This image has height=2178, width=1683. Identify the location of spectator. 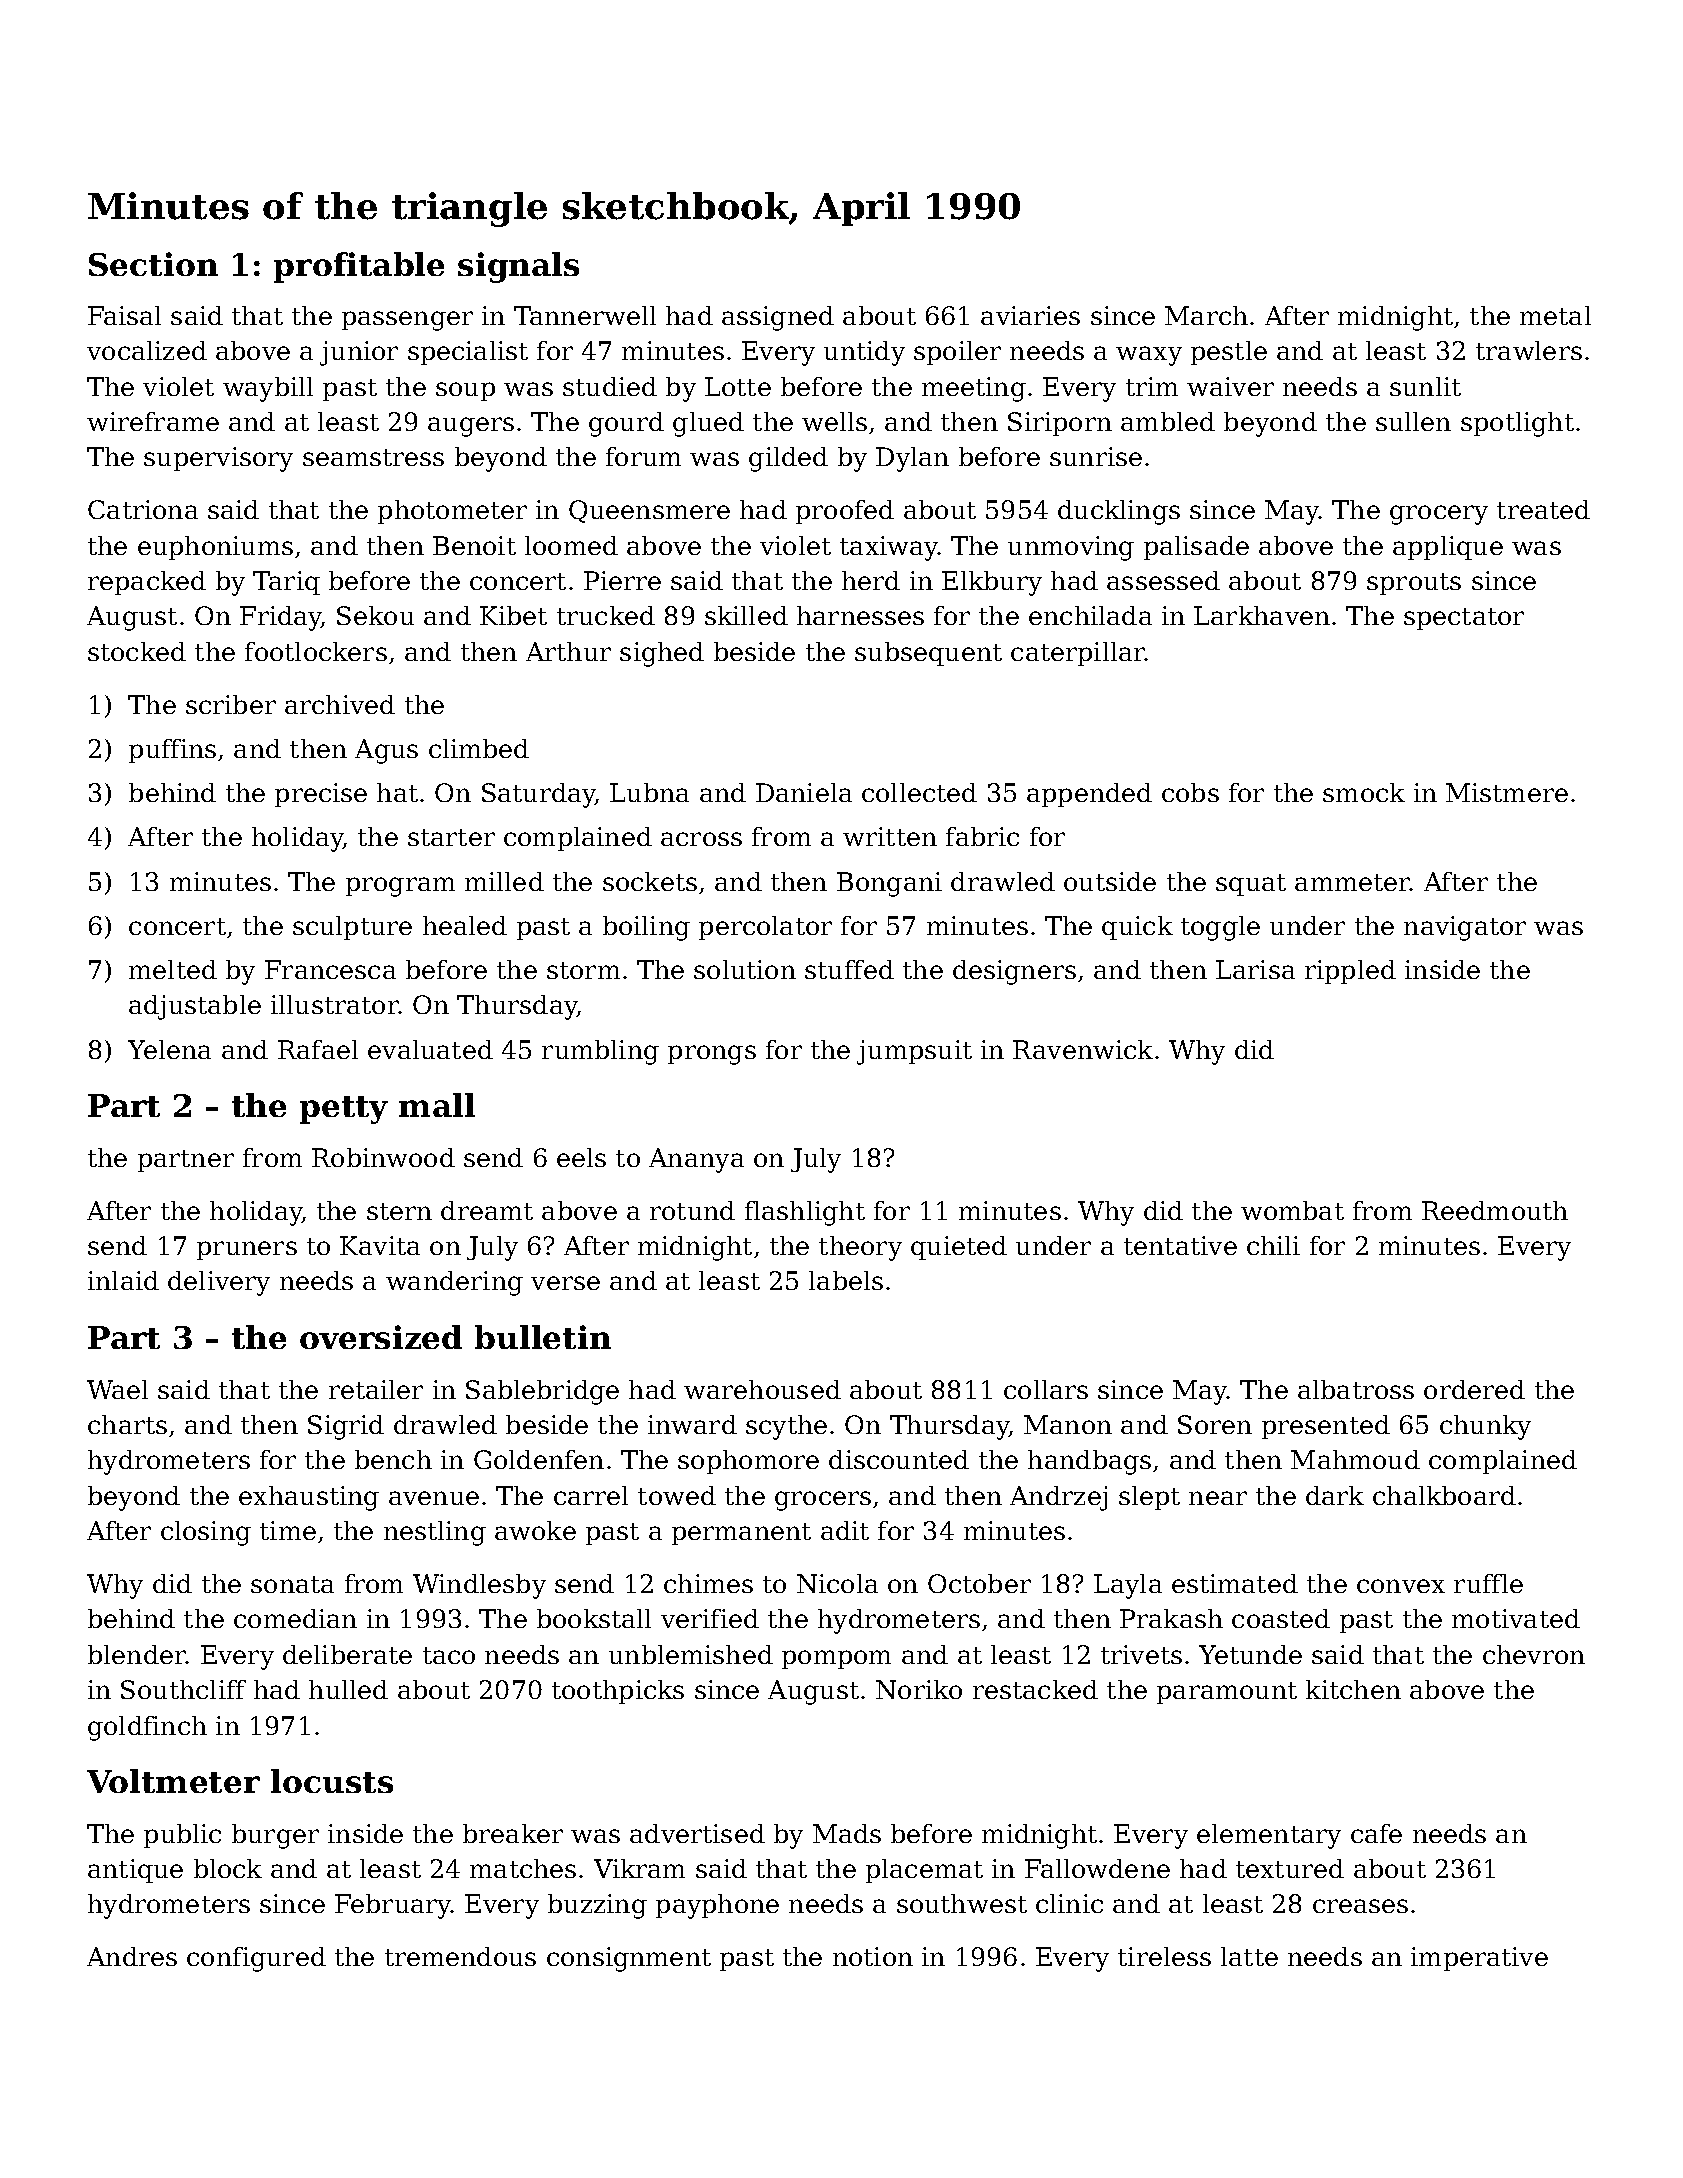
(1464, 619).
